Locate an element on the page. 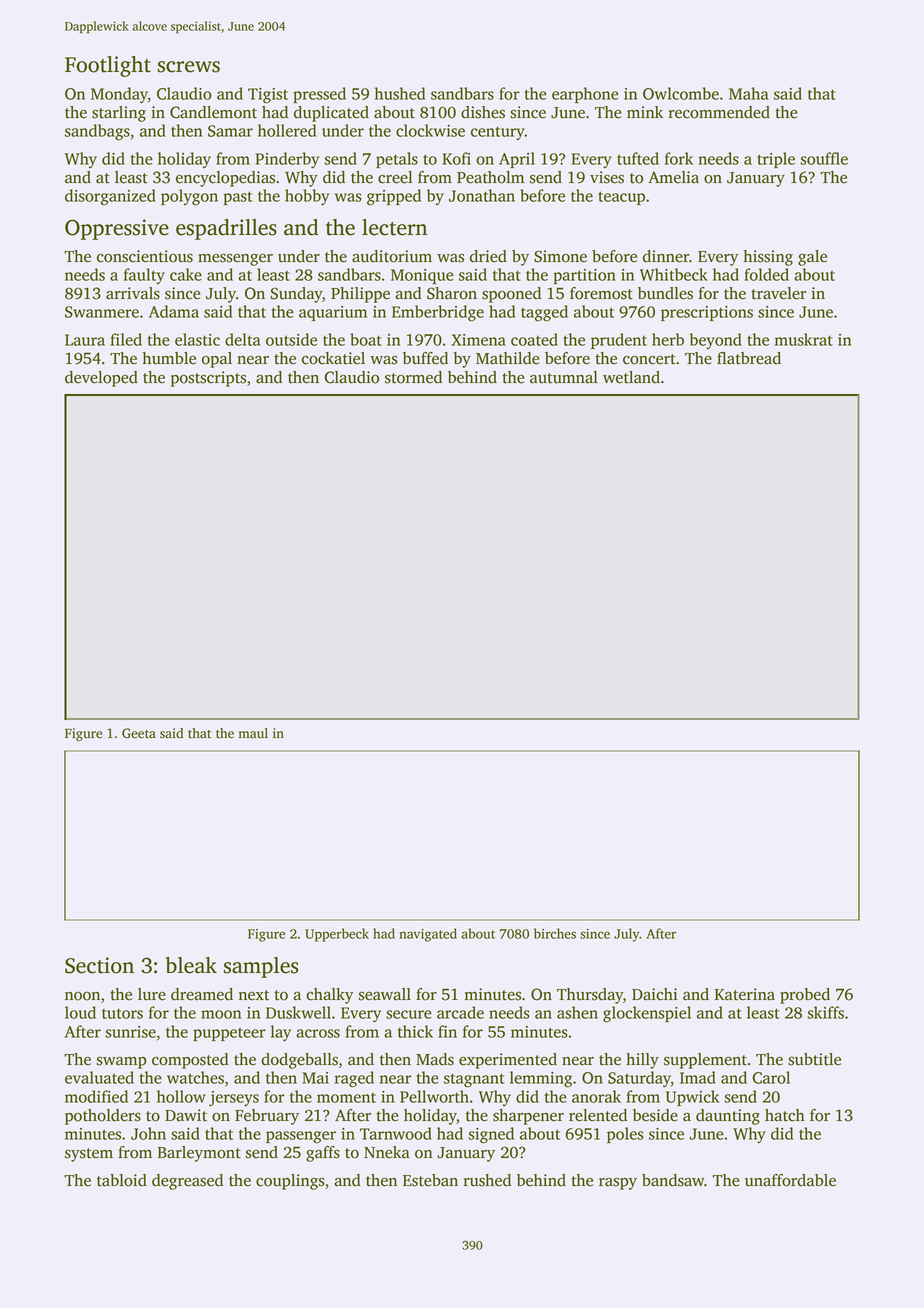  navigated is located at coordinates (428, 935).
